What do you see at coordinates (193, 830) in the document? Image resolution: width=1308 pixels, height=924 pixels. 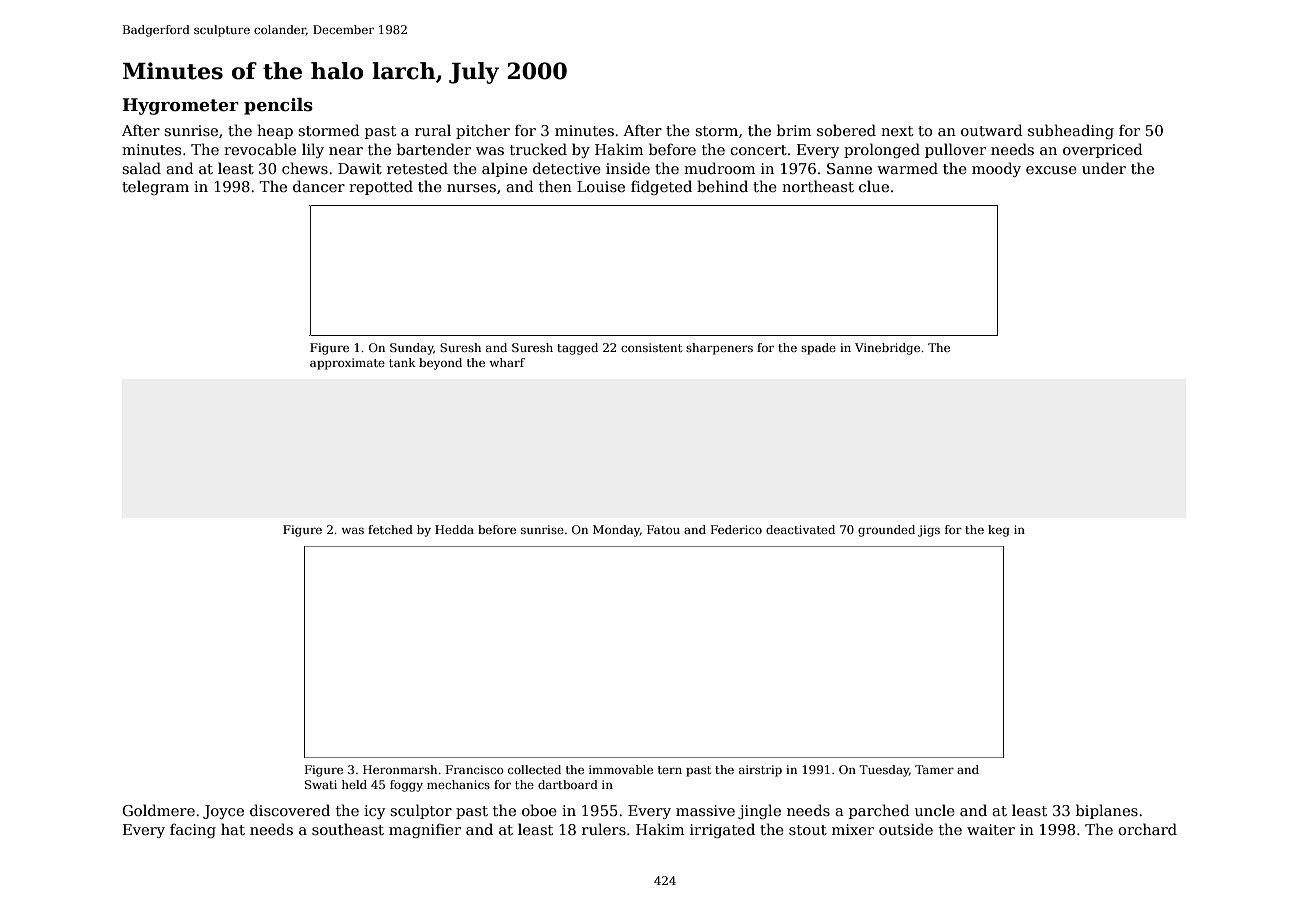 I see `facing` at bounding box center [193, 830].
